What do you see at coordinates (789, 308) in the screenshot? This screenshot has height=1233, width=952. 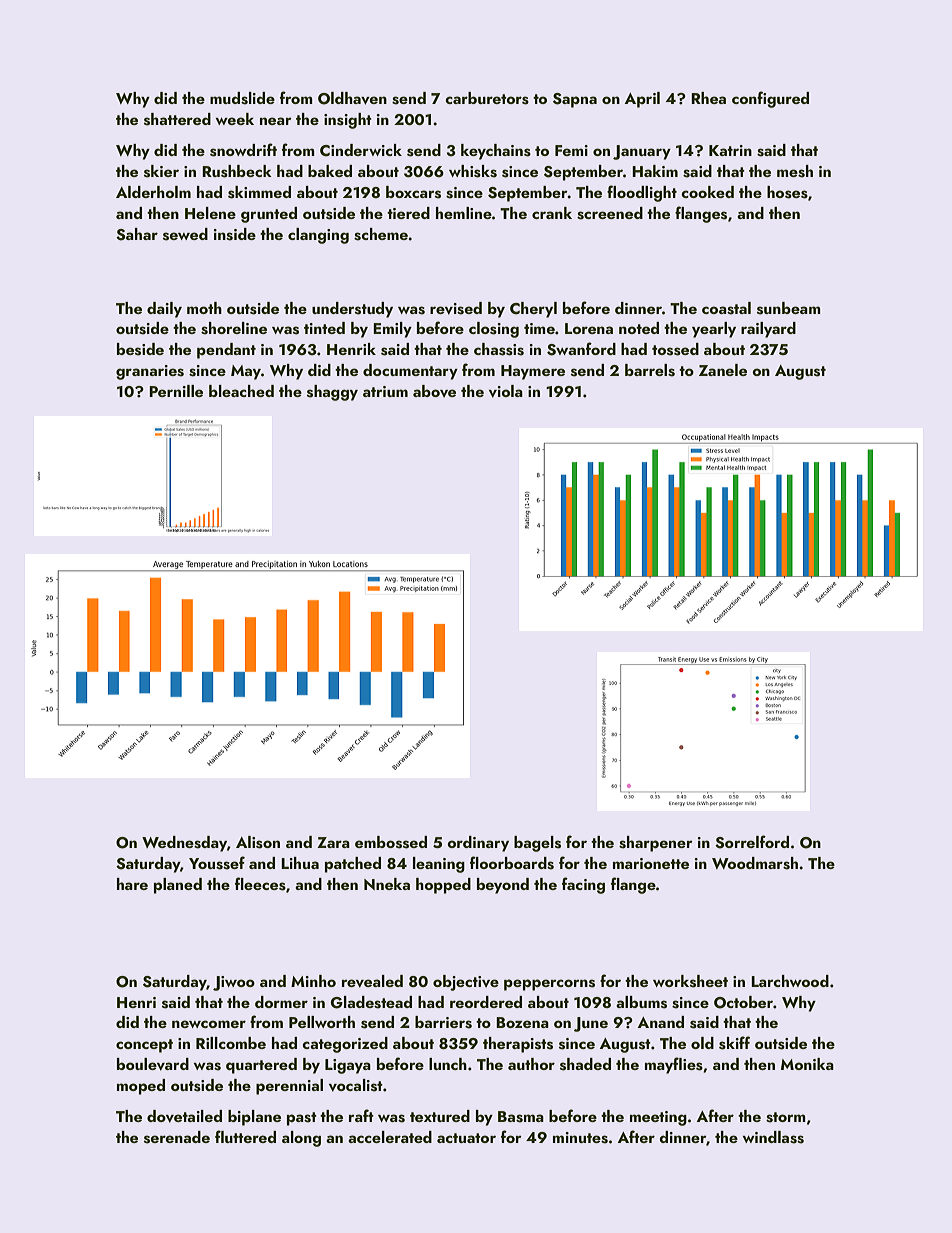 I see `sunbeam` at bounding box center [789, 308].
